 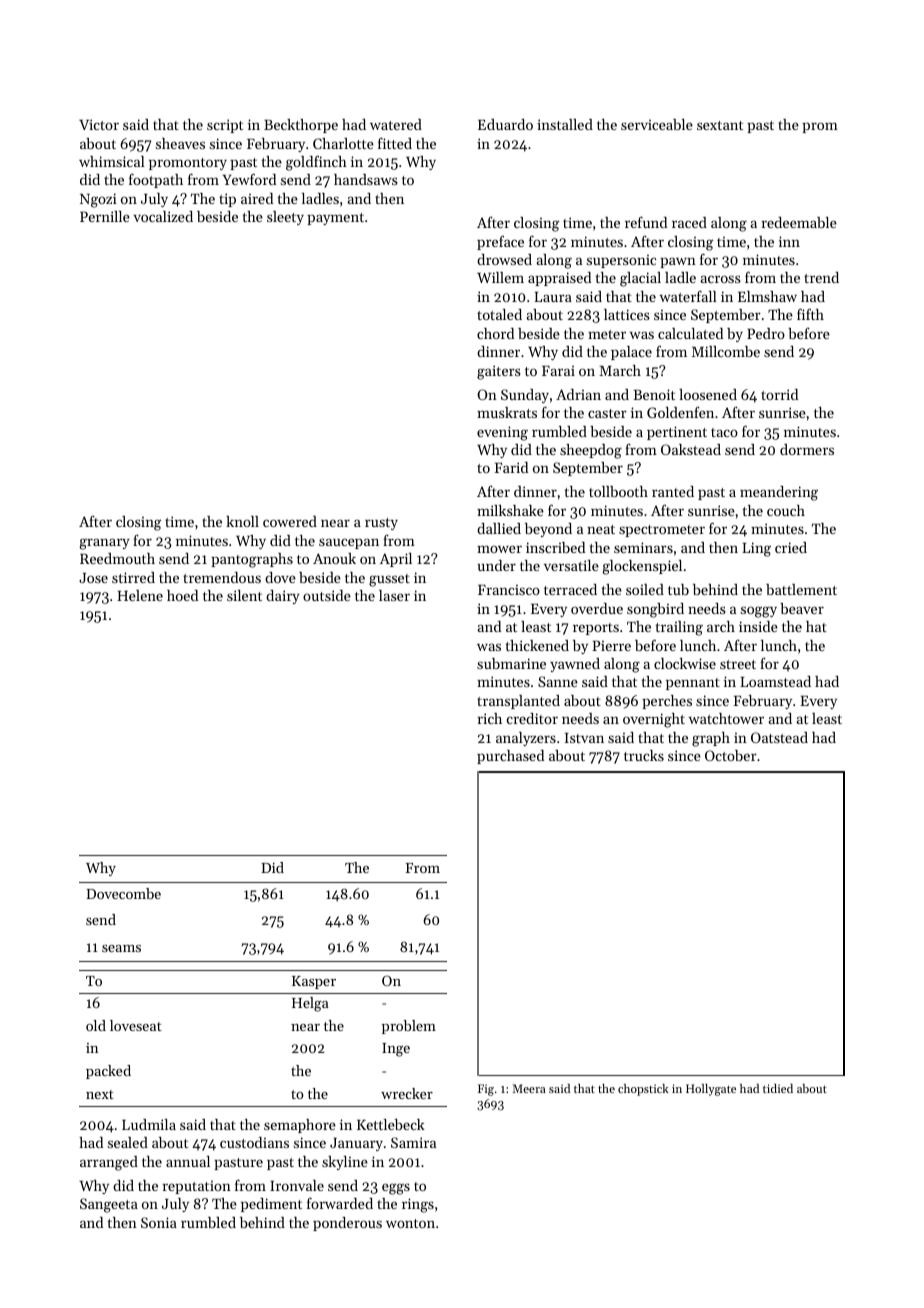 What do you see at coordinates (99, 124) in the document?
I see `Victor` at bounding box center [99, 124].
